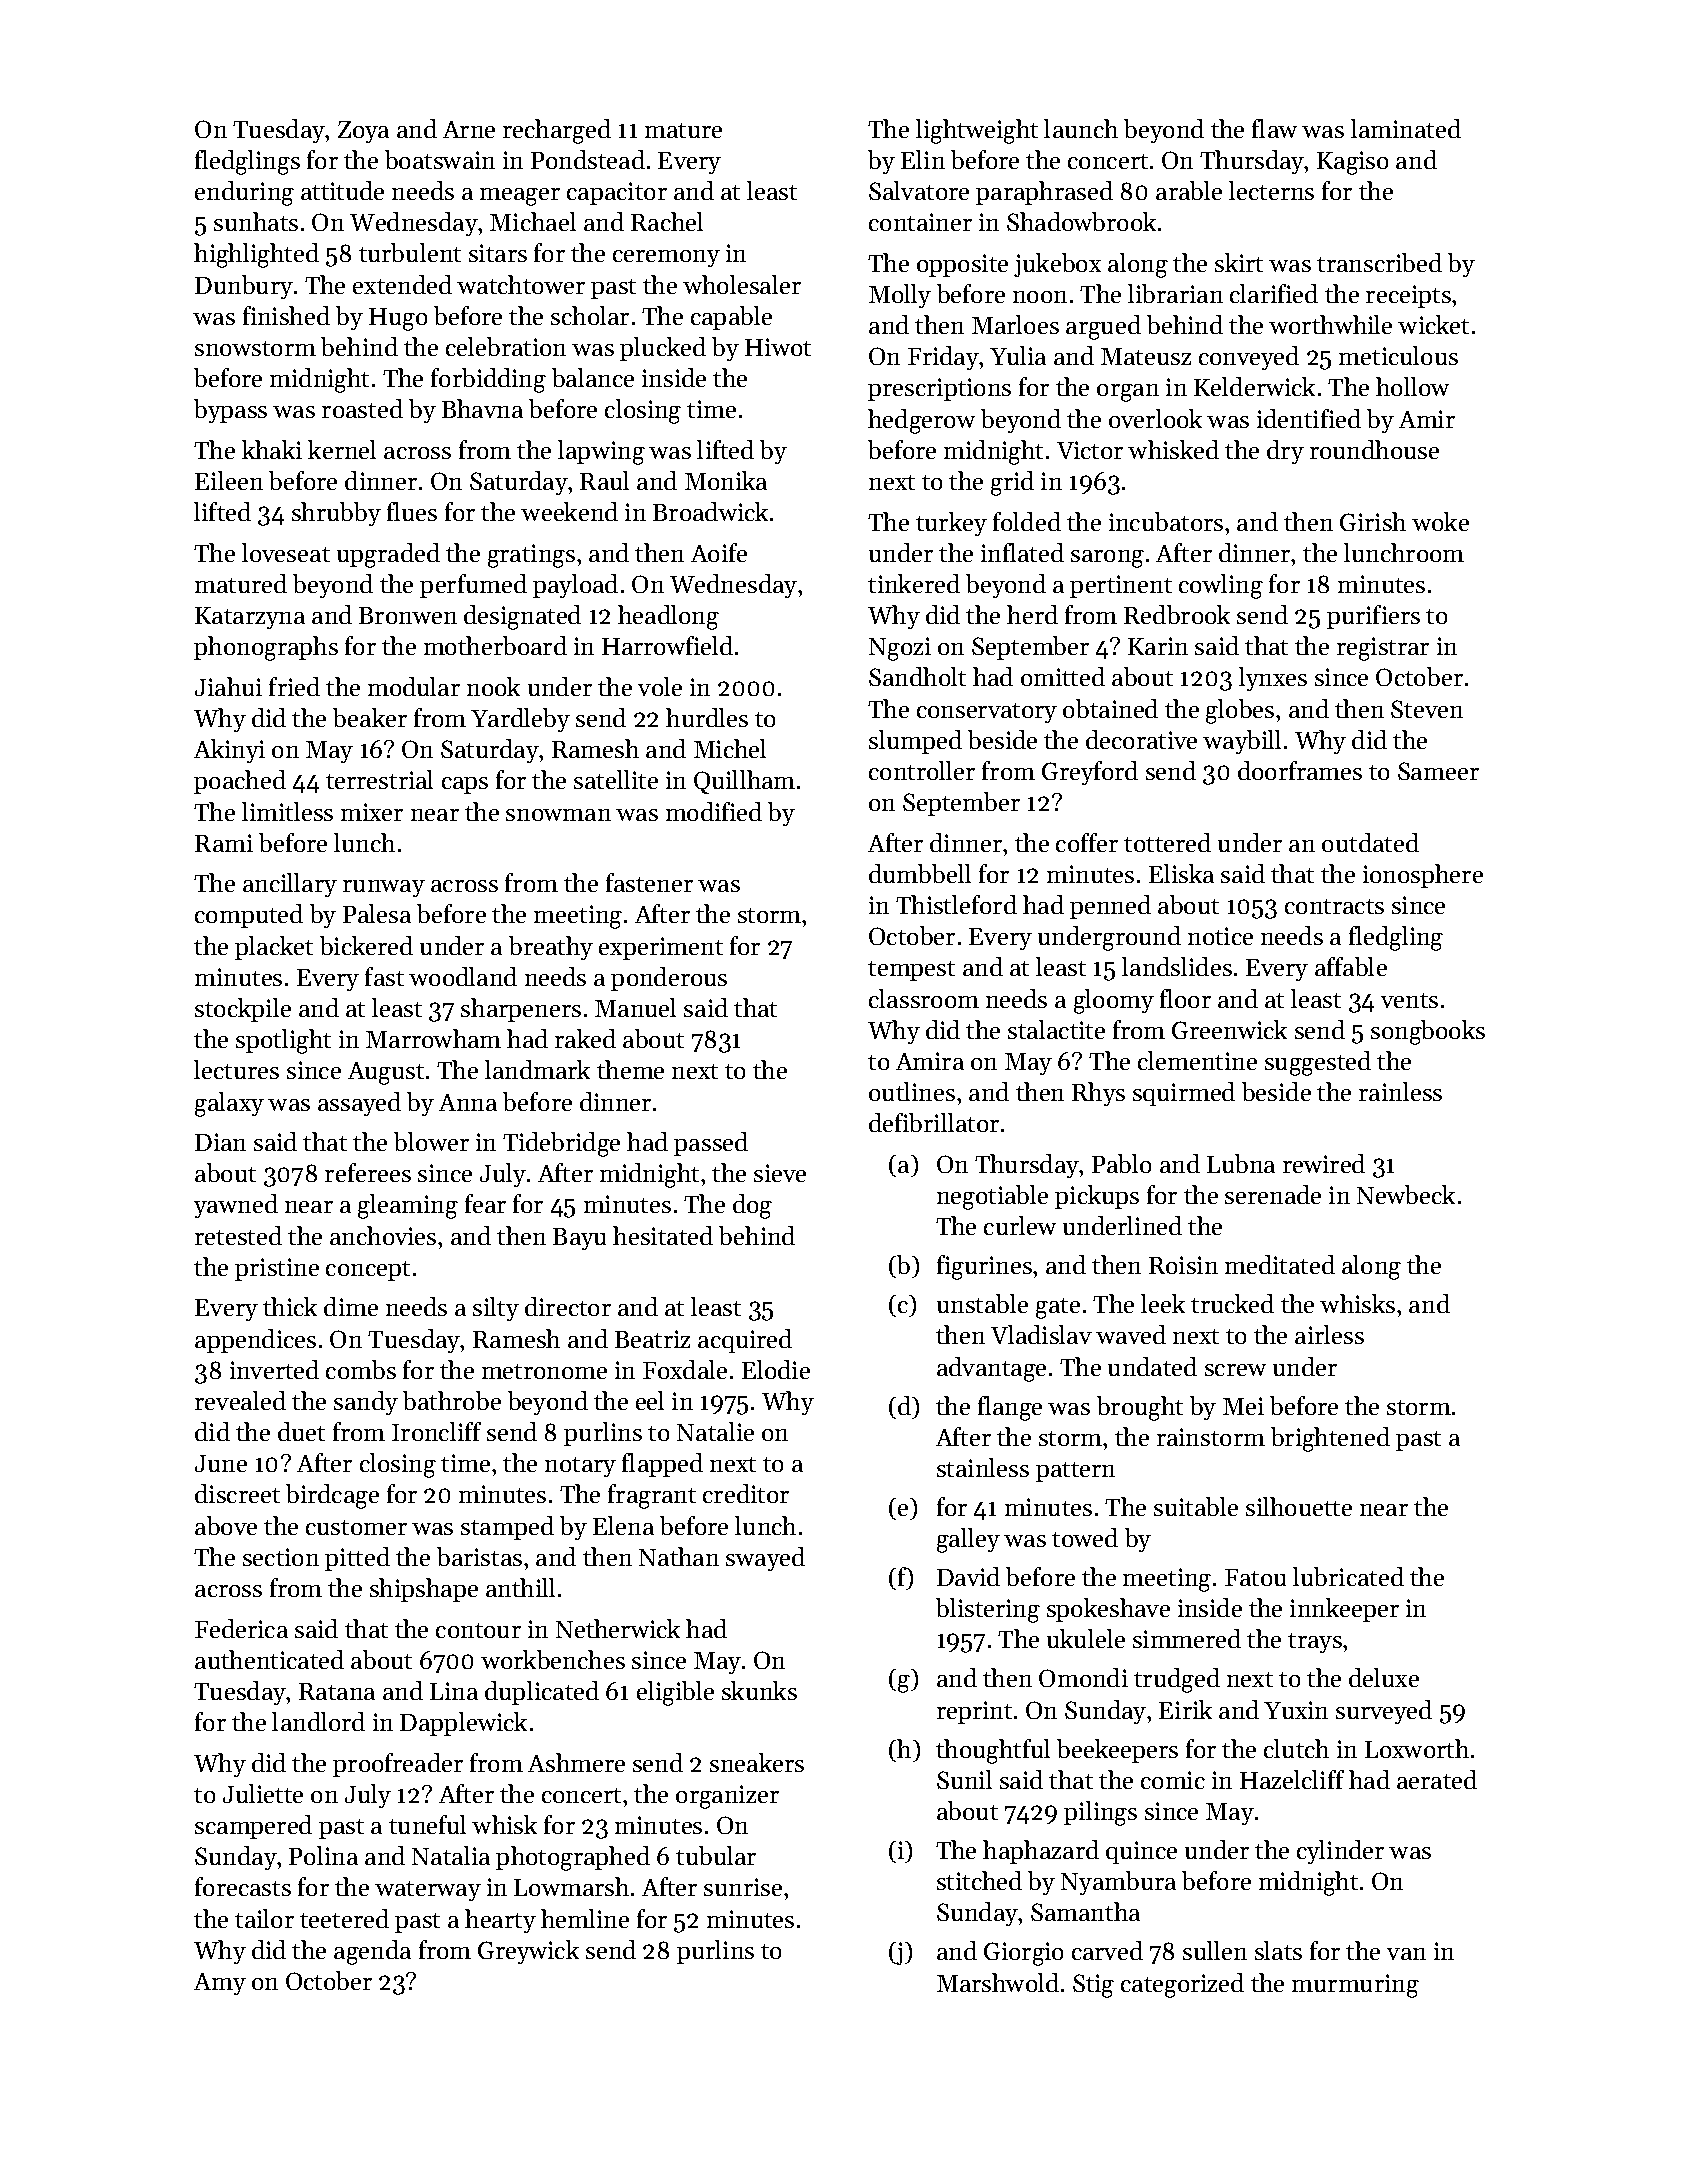 This screenshot has width=1683, height=2178. Describe the element at coordinates (1182, 1985) in the screenshot. I see `categorized` at that location.
